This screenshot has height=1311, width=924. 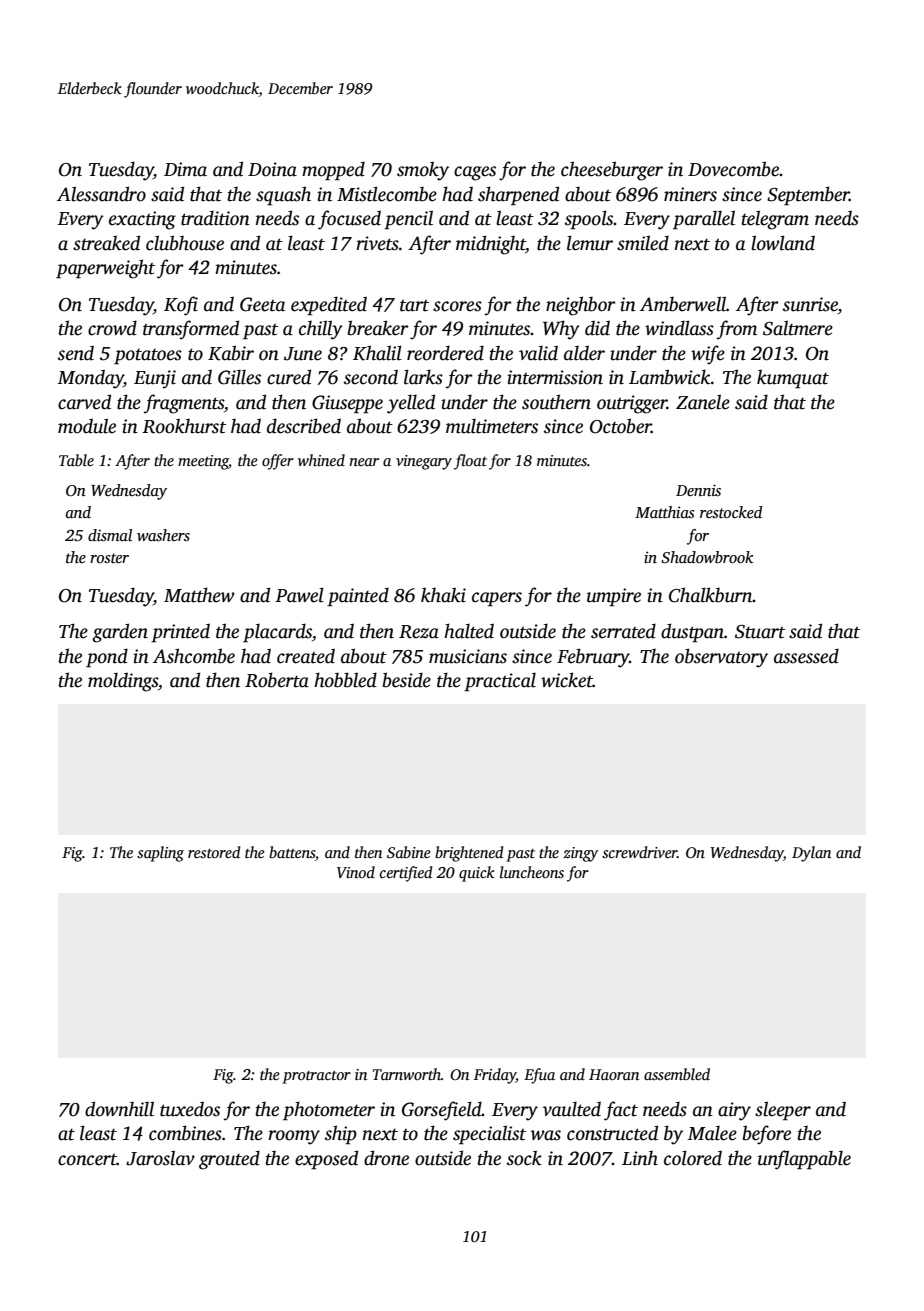 What do you see at coordinates (406, 874) in the screenshot?
I see `certified` at bounding box center [406, 874].
